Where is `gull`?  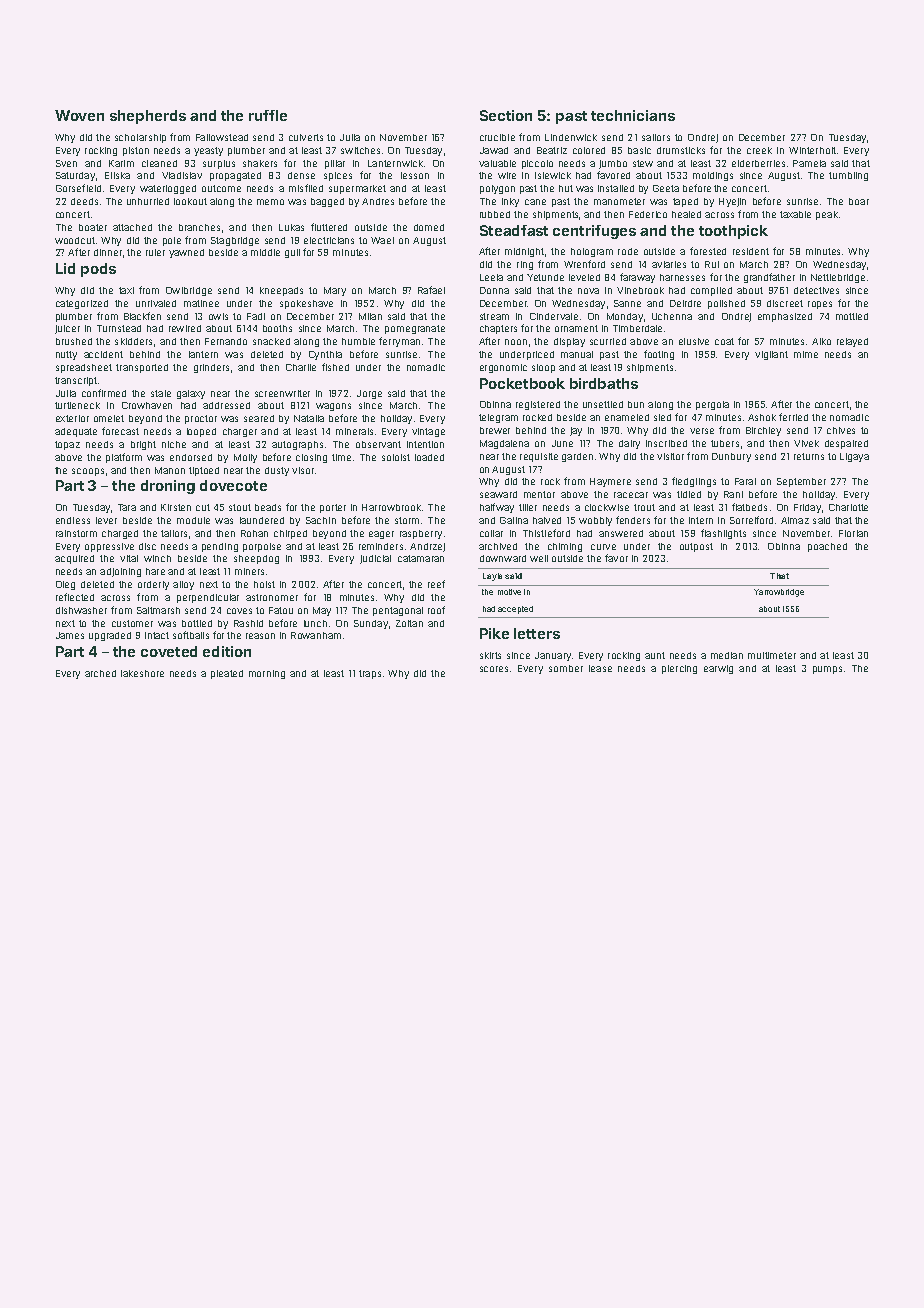
gull is located at coordinates (292, 253).
